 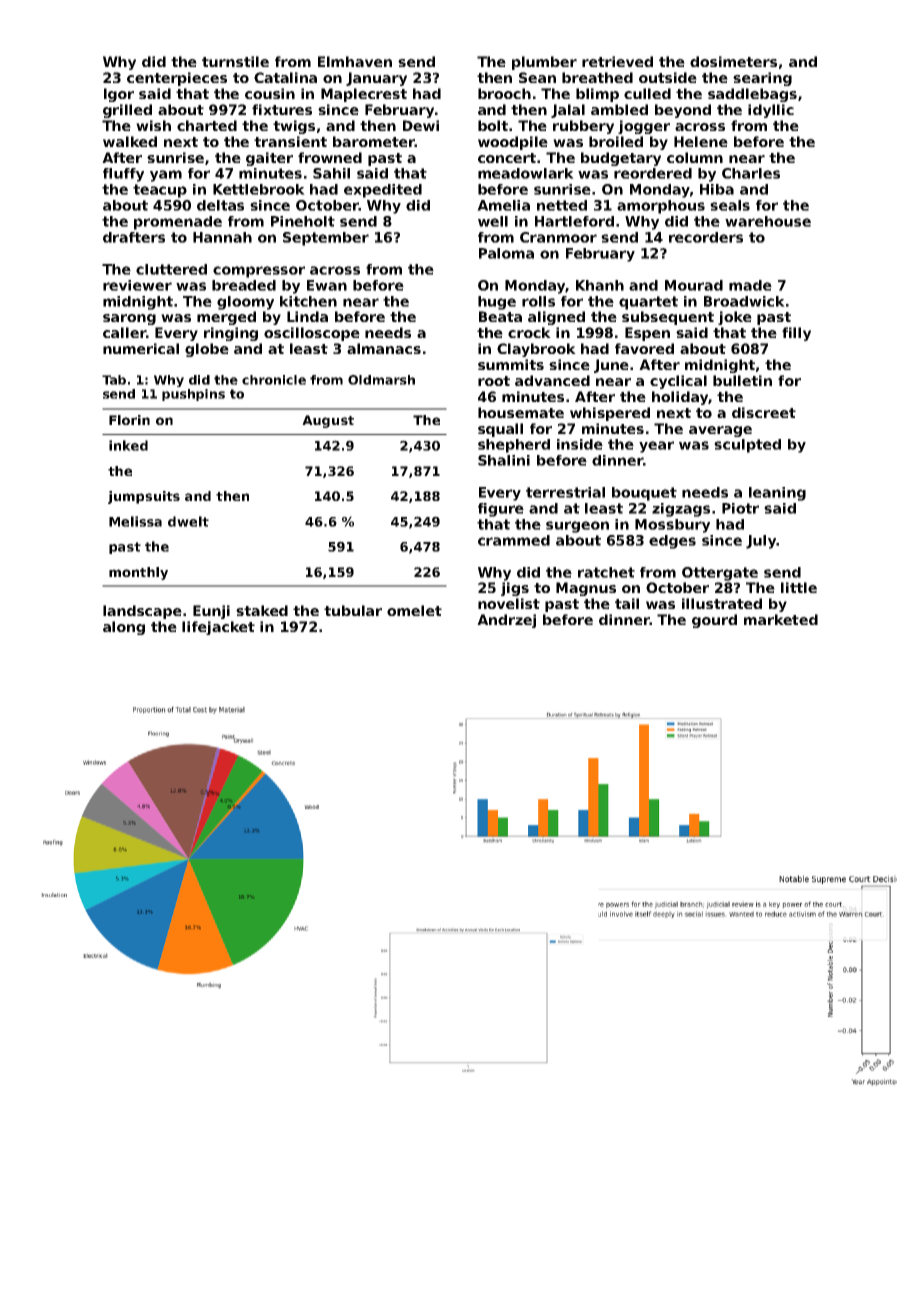 I want to click on Amelia, so click(x=503, y=205).
